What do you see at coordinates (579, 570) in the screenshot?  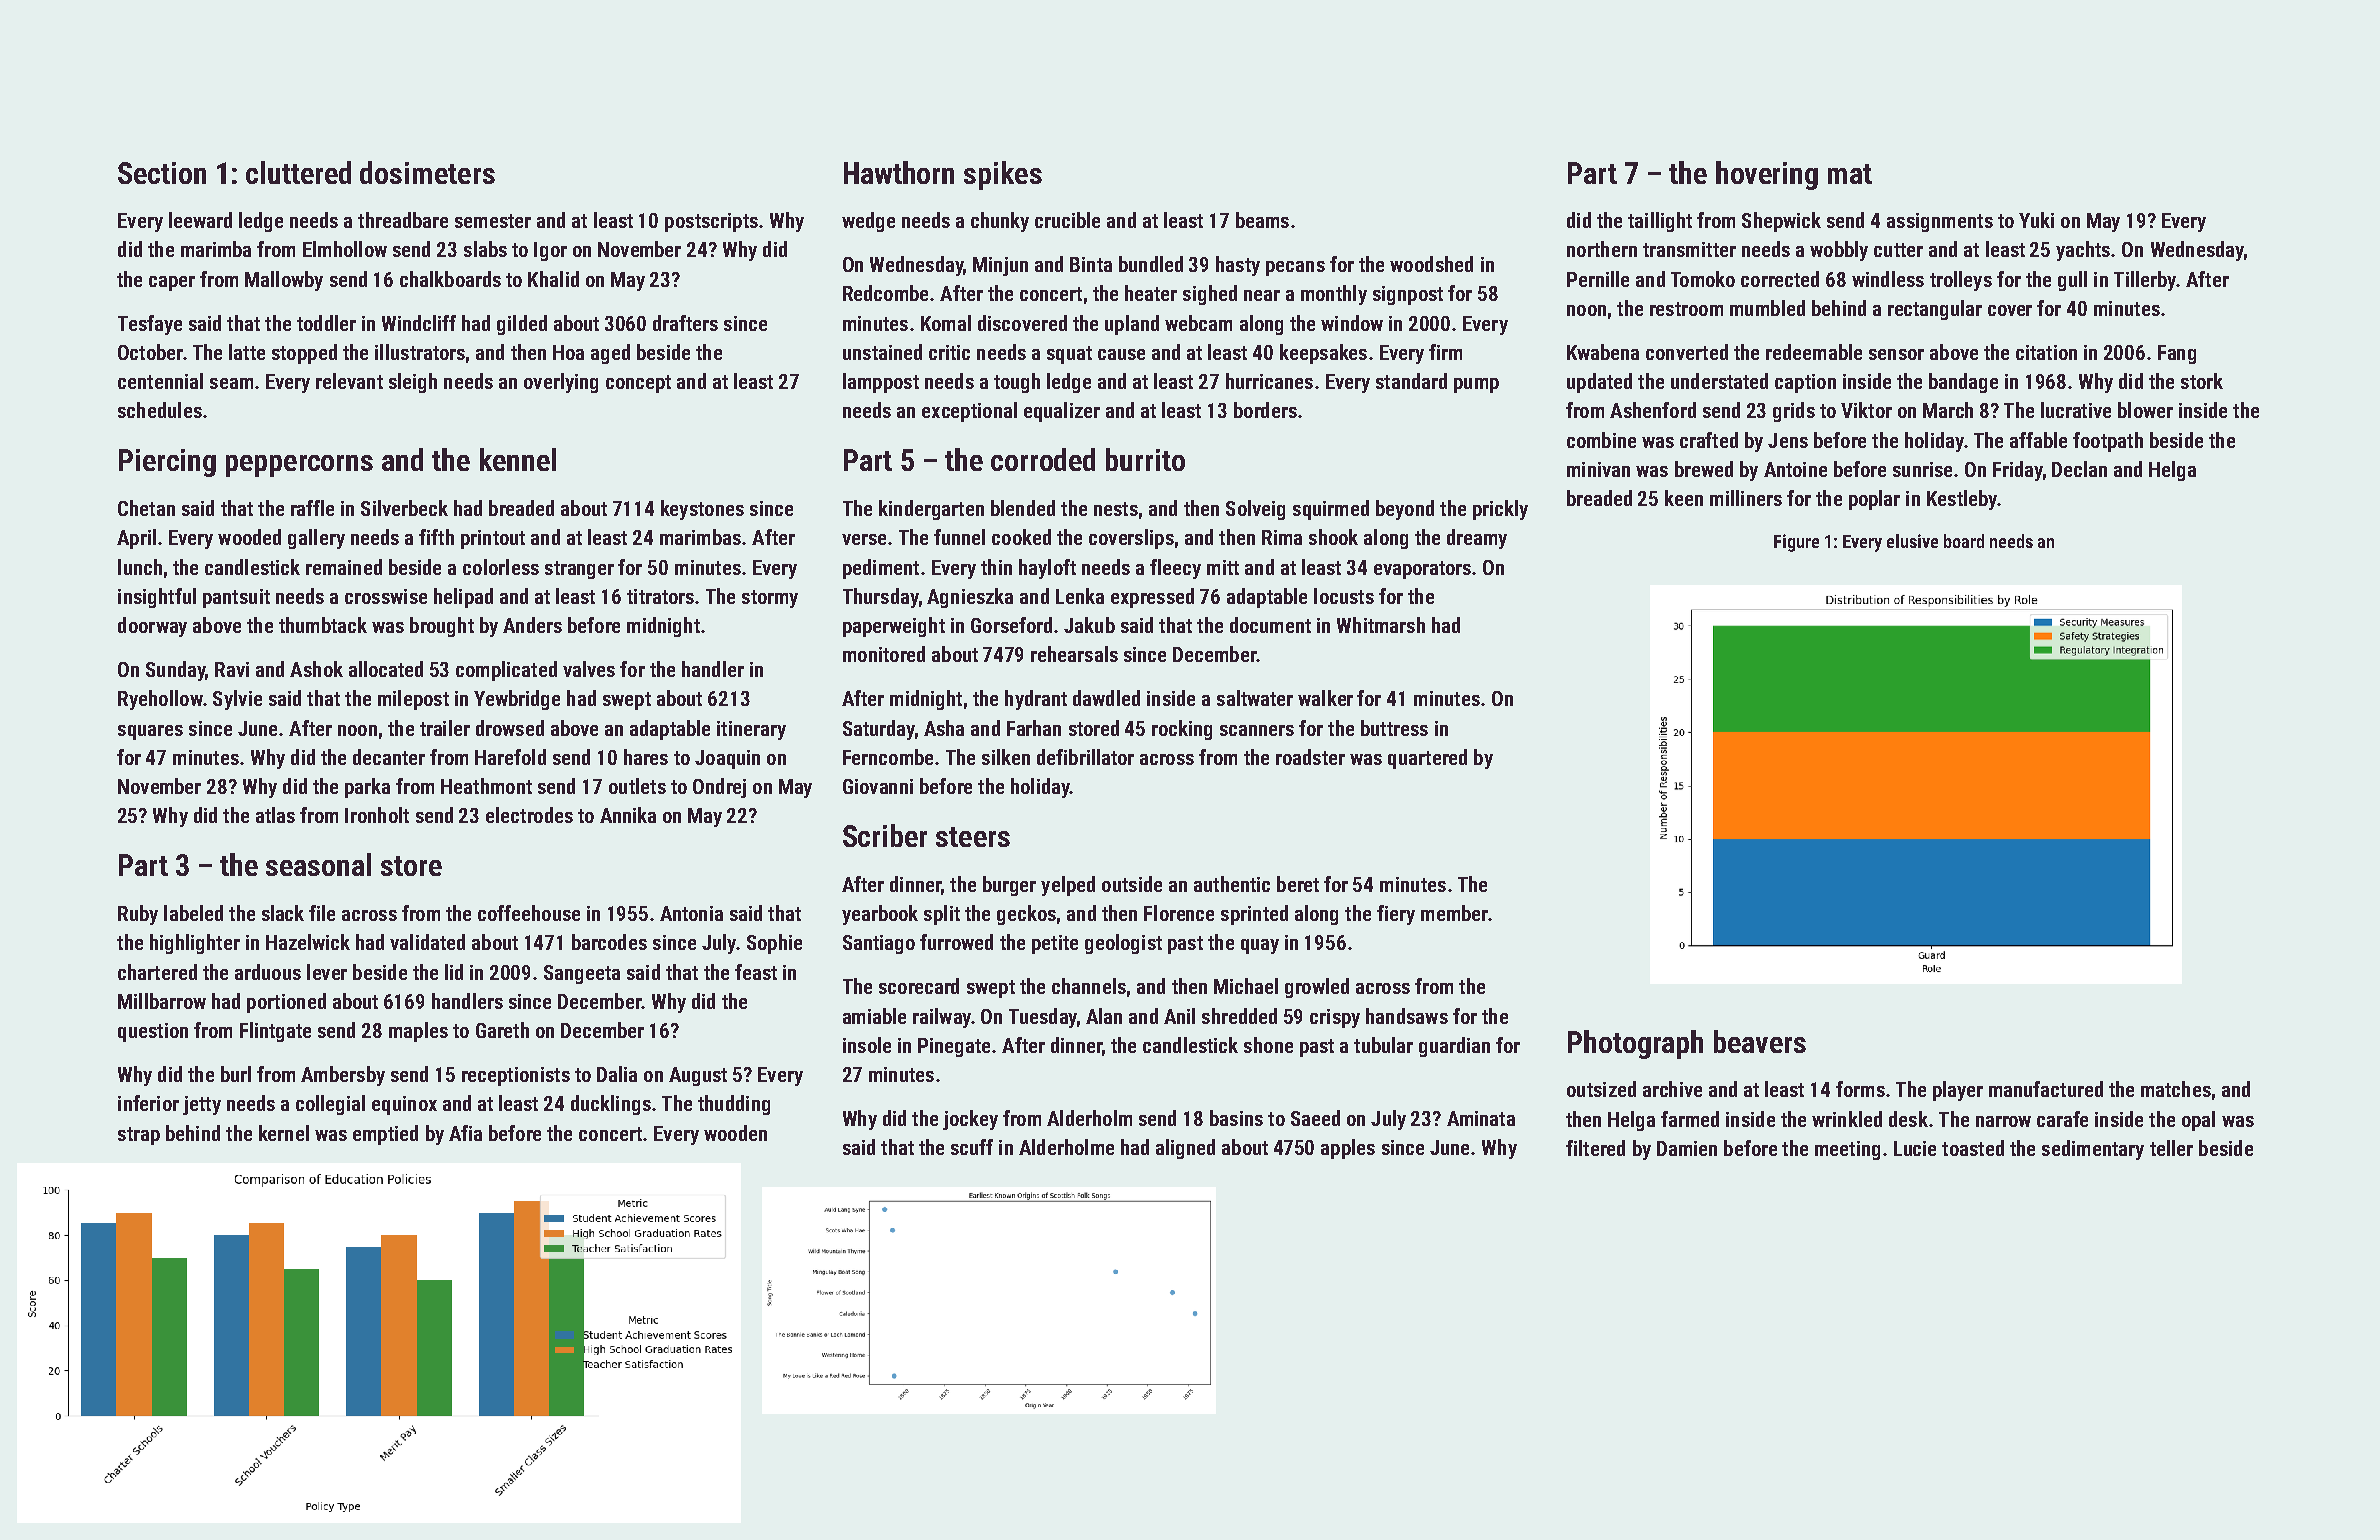 I see `stranger` at bounding box center [579, 570].
